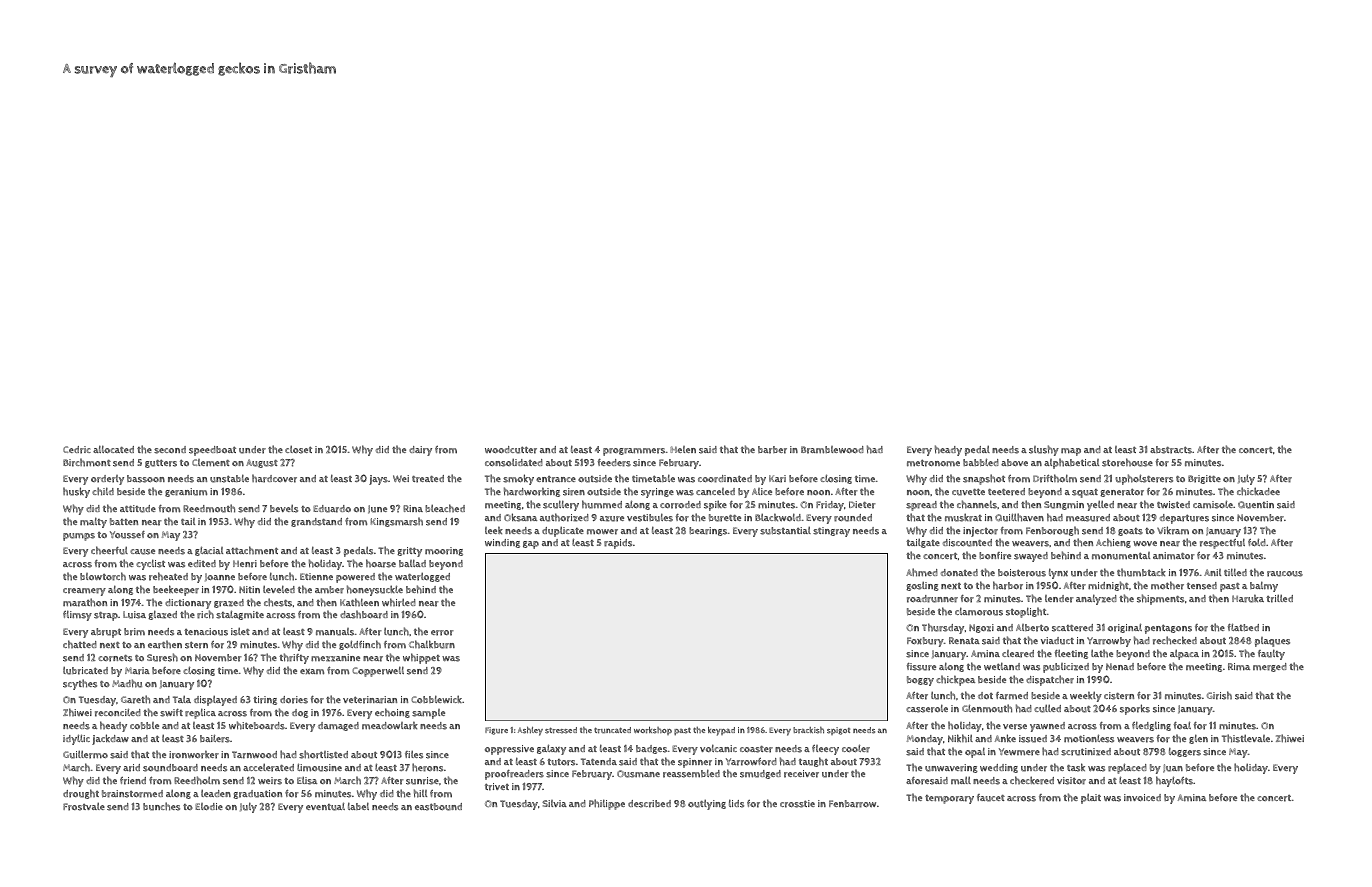 The image size is (1372, 887). What do you see at coordinates (399, 602) in the document?
I see `whirled` at bounding box center [399, 602].
